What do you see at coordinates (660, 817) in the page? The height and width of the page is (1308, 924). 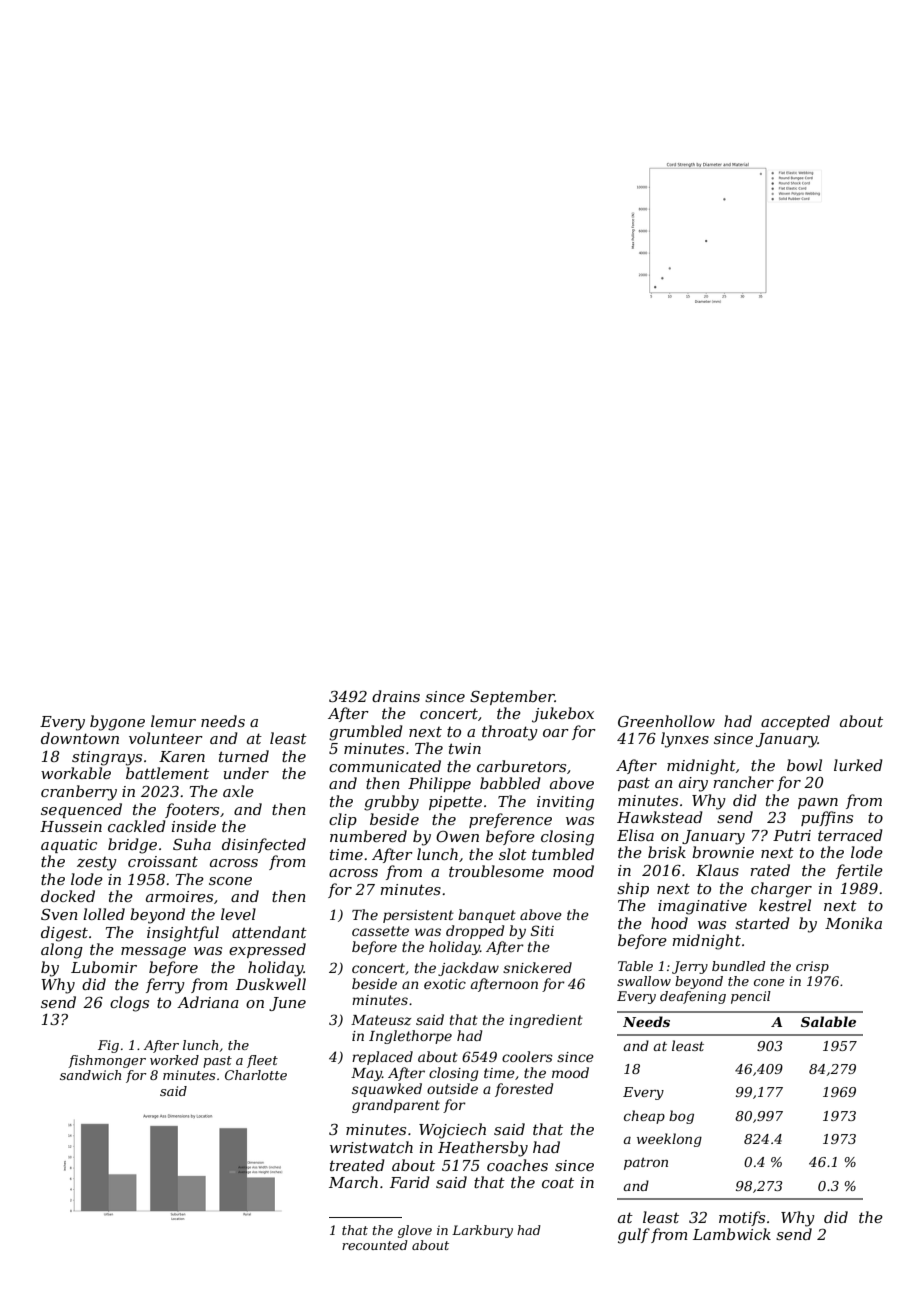 I see `Hawkstead` at bounding box center [660, 817].
